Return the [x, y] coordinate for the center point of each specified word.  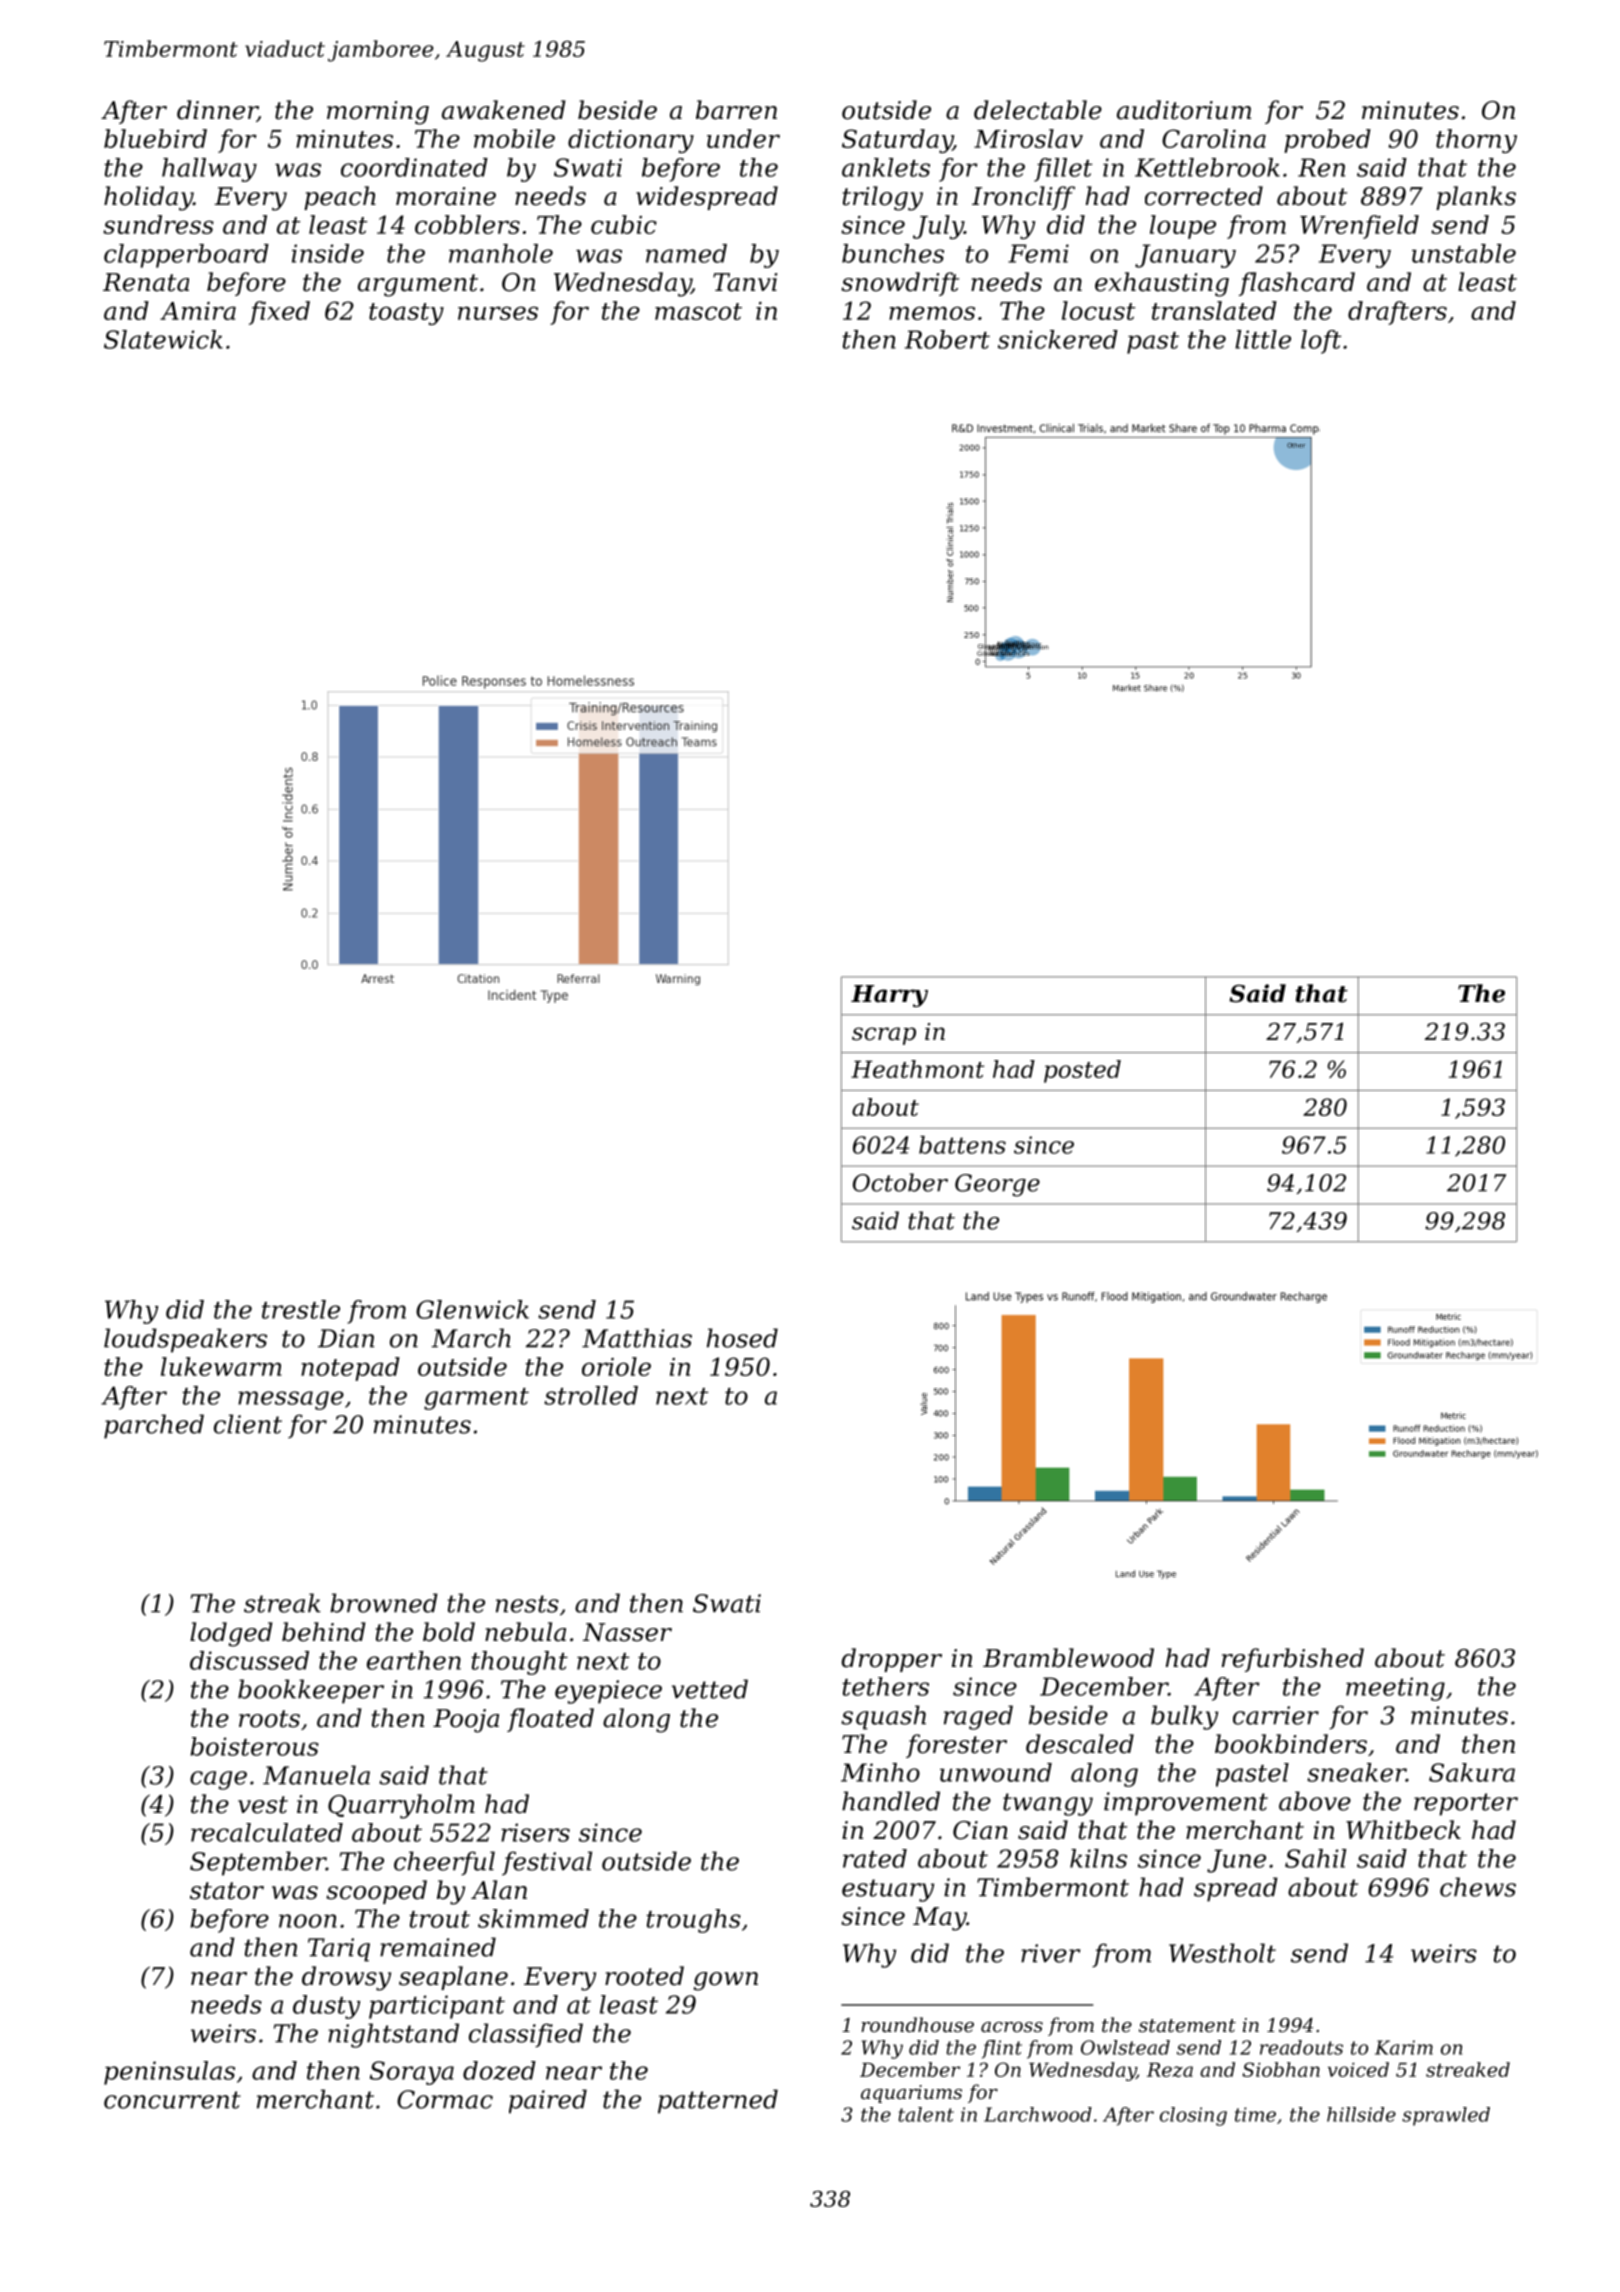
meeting [1395, 1689]
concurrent [172, 2100]
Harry [889, 996]
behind [323, 1632]
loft [1321, 342]
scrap [884, 1036]
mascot [698, 311]
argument [418, 285]
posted [1082, 1071]
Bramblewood [1068, 1658]
